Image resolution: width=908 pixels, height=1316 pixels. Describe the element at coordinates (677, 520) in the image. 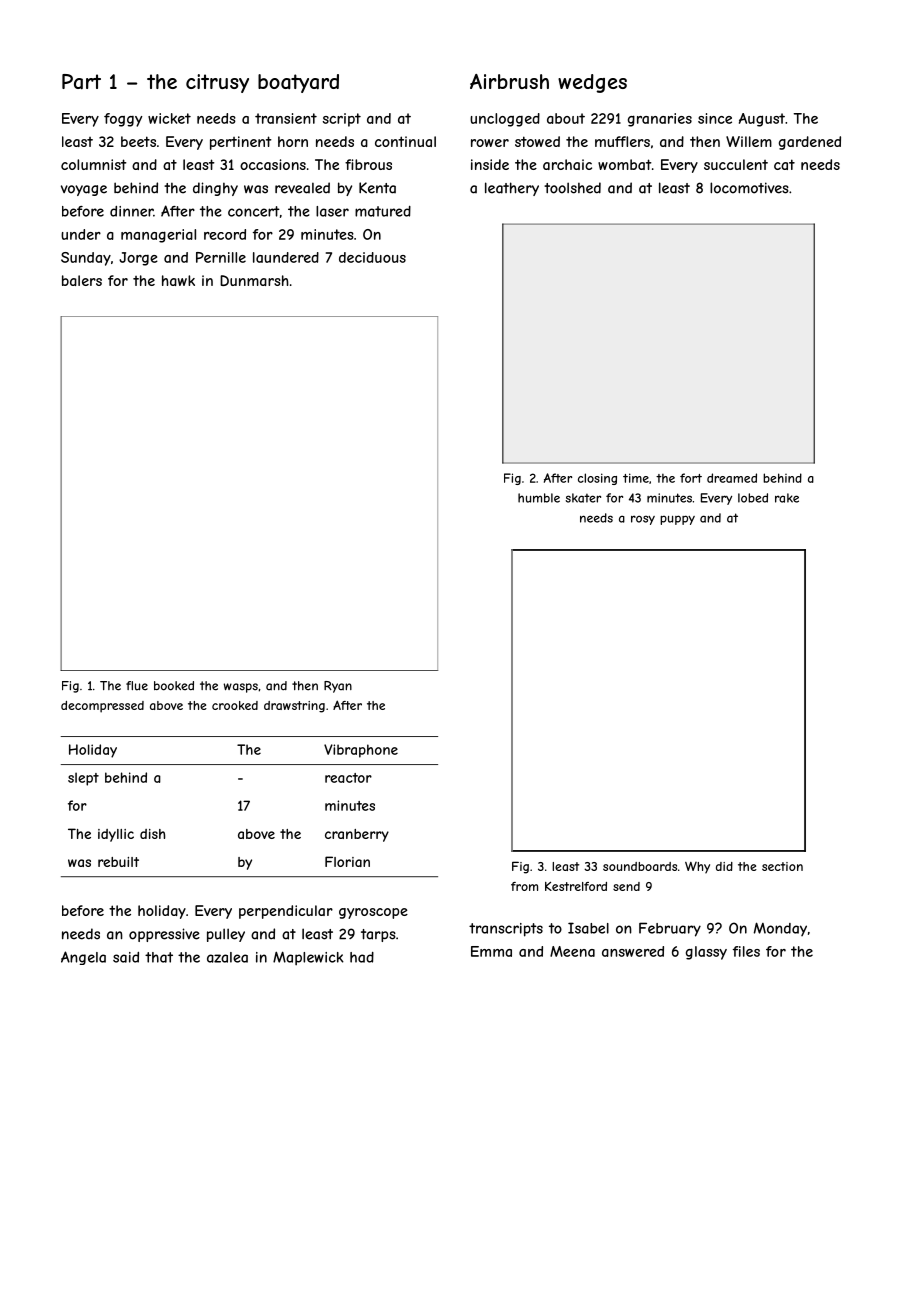

I see `puppy` at that location.
